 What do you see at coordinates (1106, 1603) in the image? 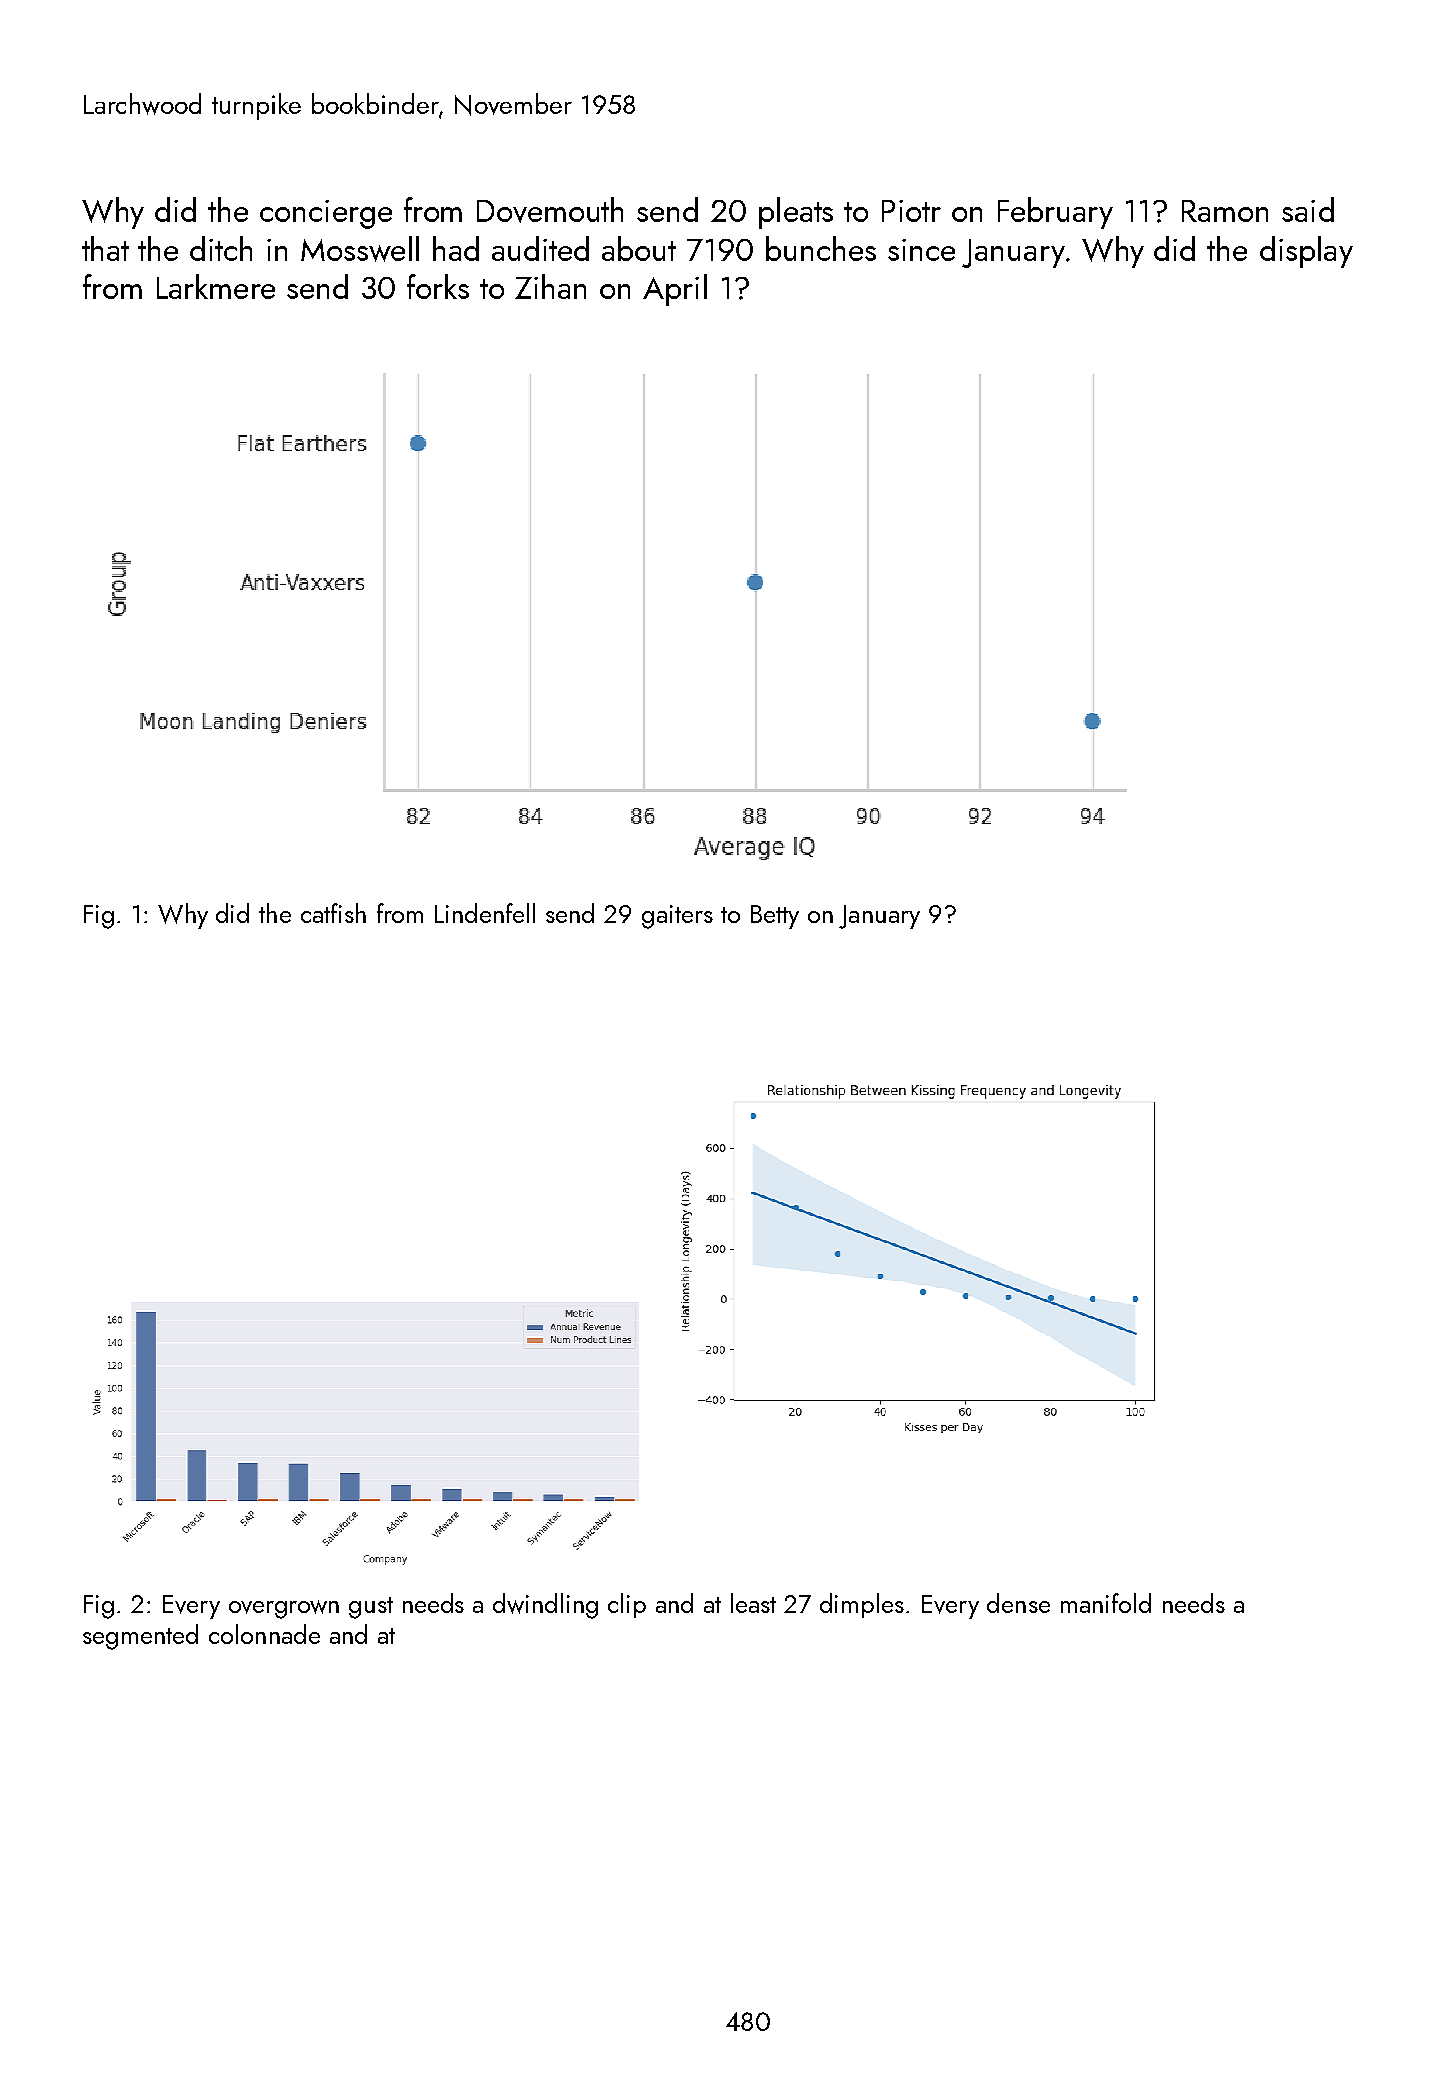
I see `manifold` at bounding box center [1106, 1603].
